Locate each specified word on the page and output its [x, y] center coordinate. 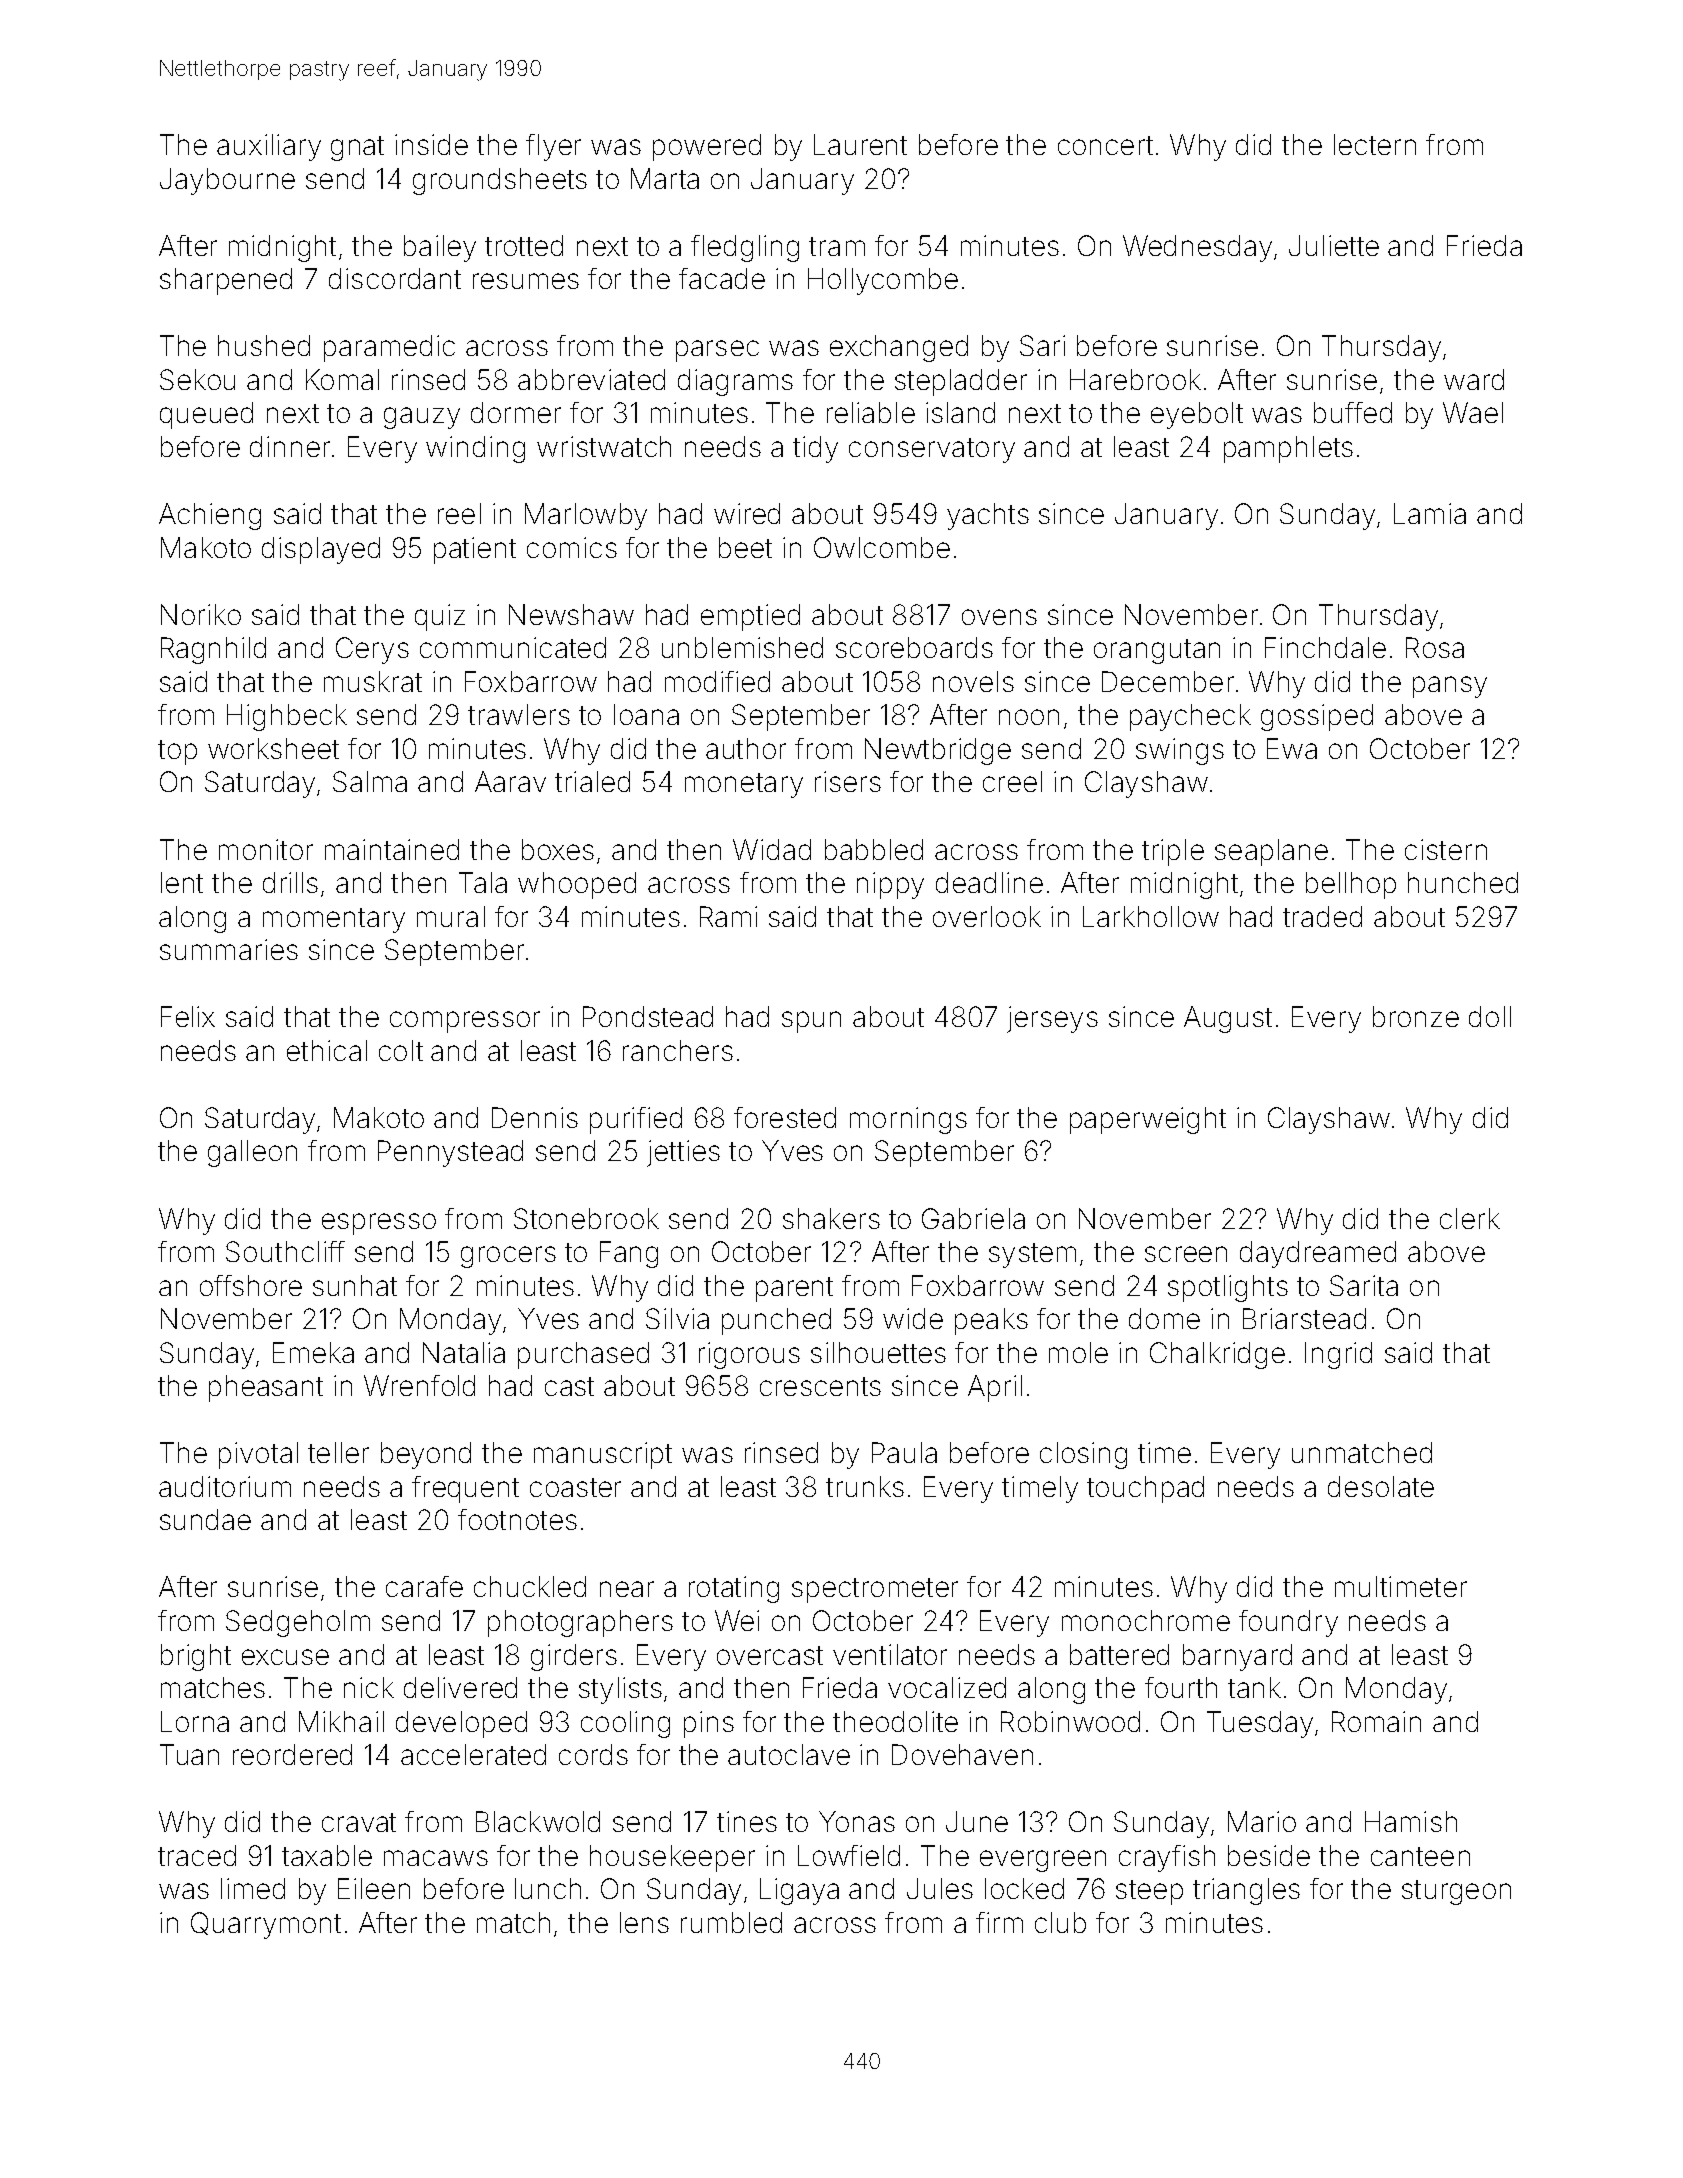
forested [785, 1117]
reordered [292, 1754]
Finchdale [1325, 647]
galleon [252, 1153]
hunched [1463, 882]
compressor [465, 1022]
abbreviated [591, 379]
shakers [831, 1218]
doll [1490, 1016]
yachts [988, 516]
